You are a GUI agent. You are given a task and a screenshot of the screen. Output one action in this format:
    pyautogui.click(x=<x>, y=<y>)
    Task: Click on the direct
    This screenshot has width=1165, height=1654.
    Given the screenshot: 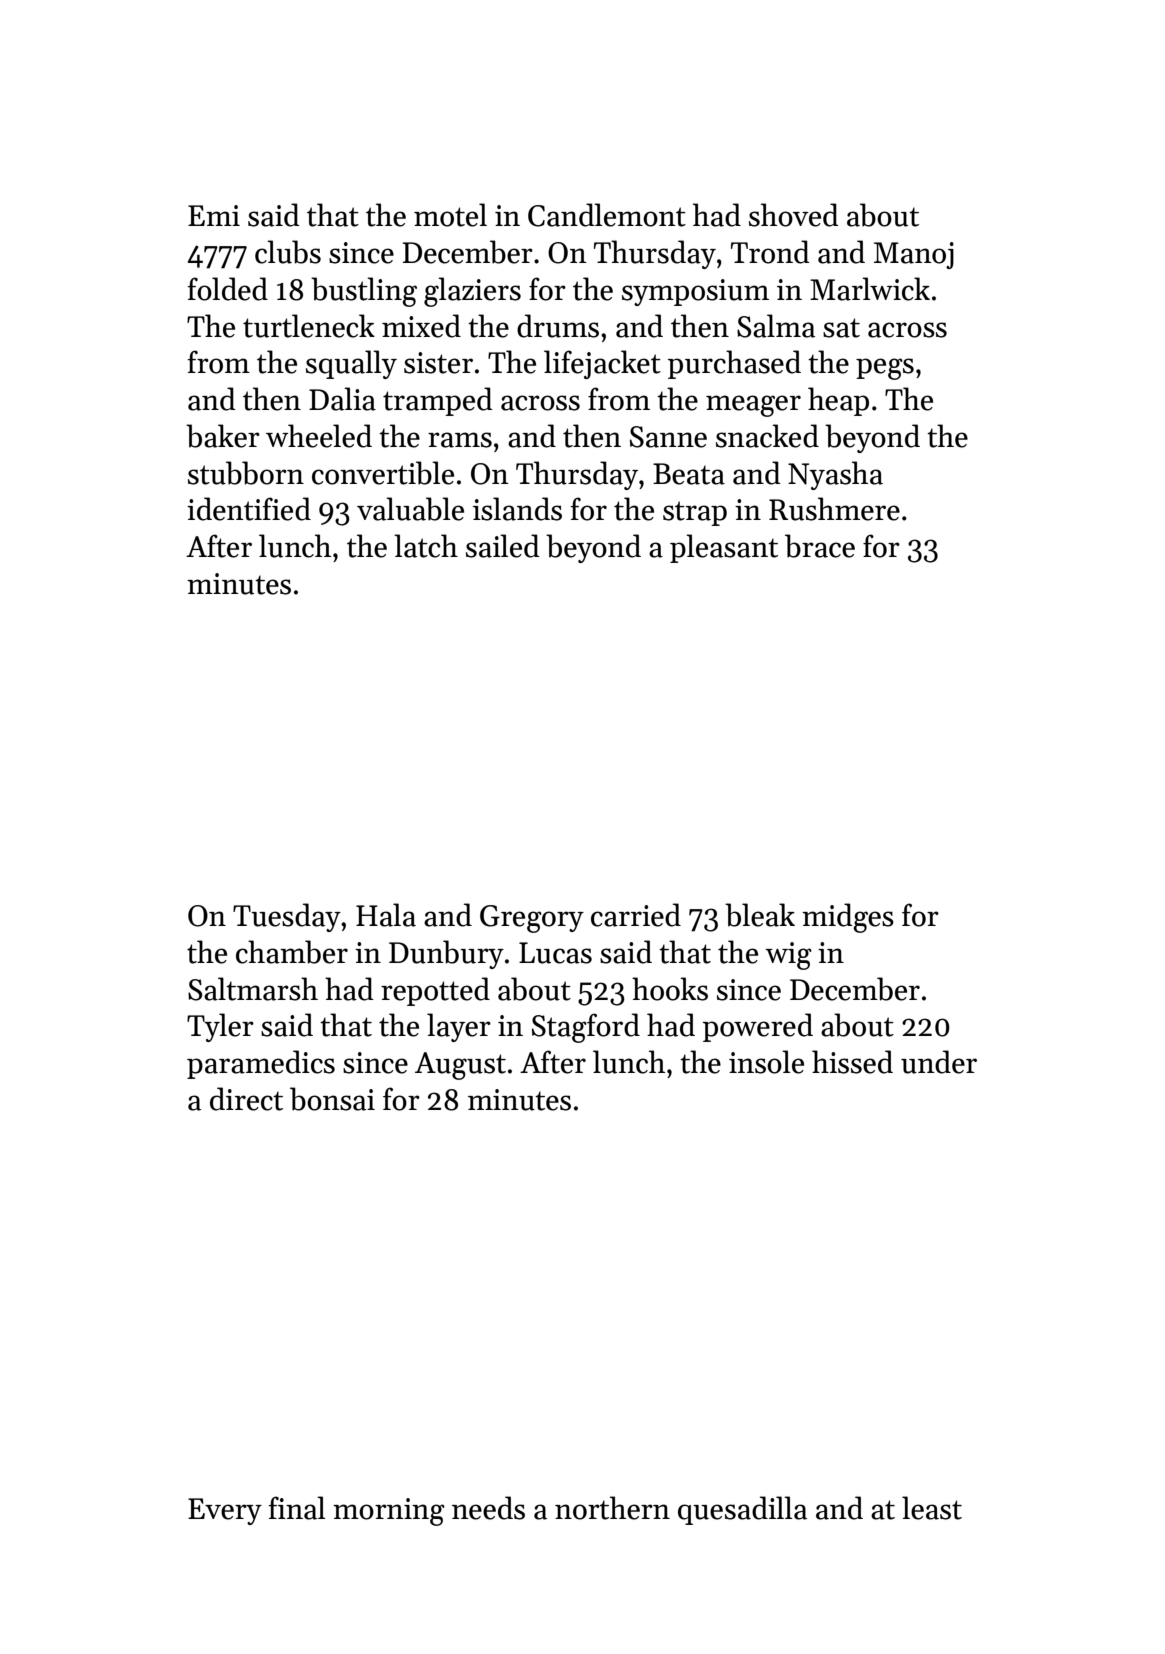 What is the action you would take?
    pyautogui.click(x=246, y=1099)
